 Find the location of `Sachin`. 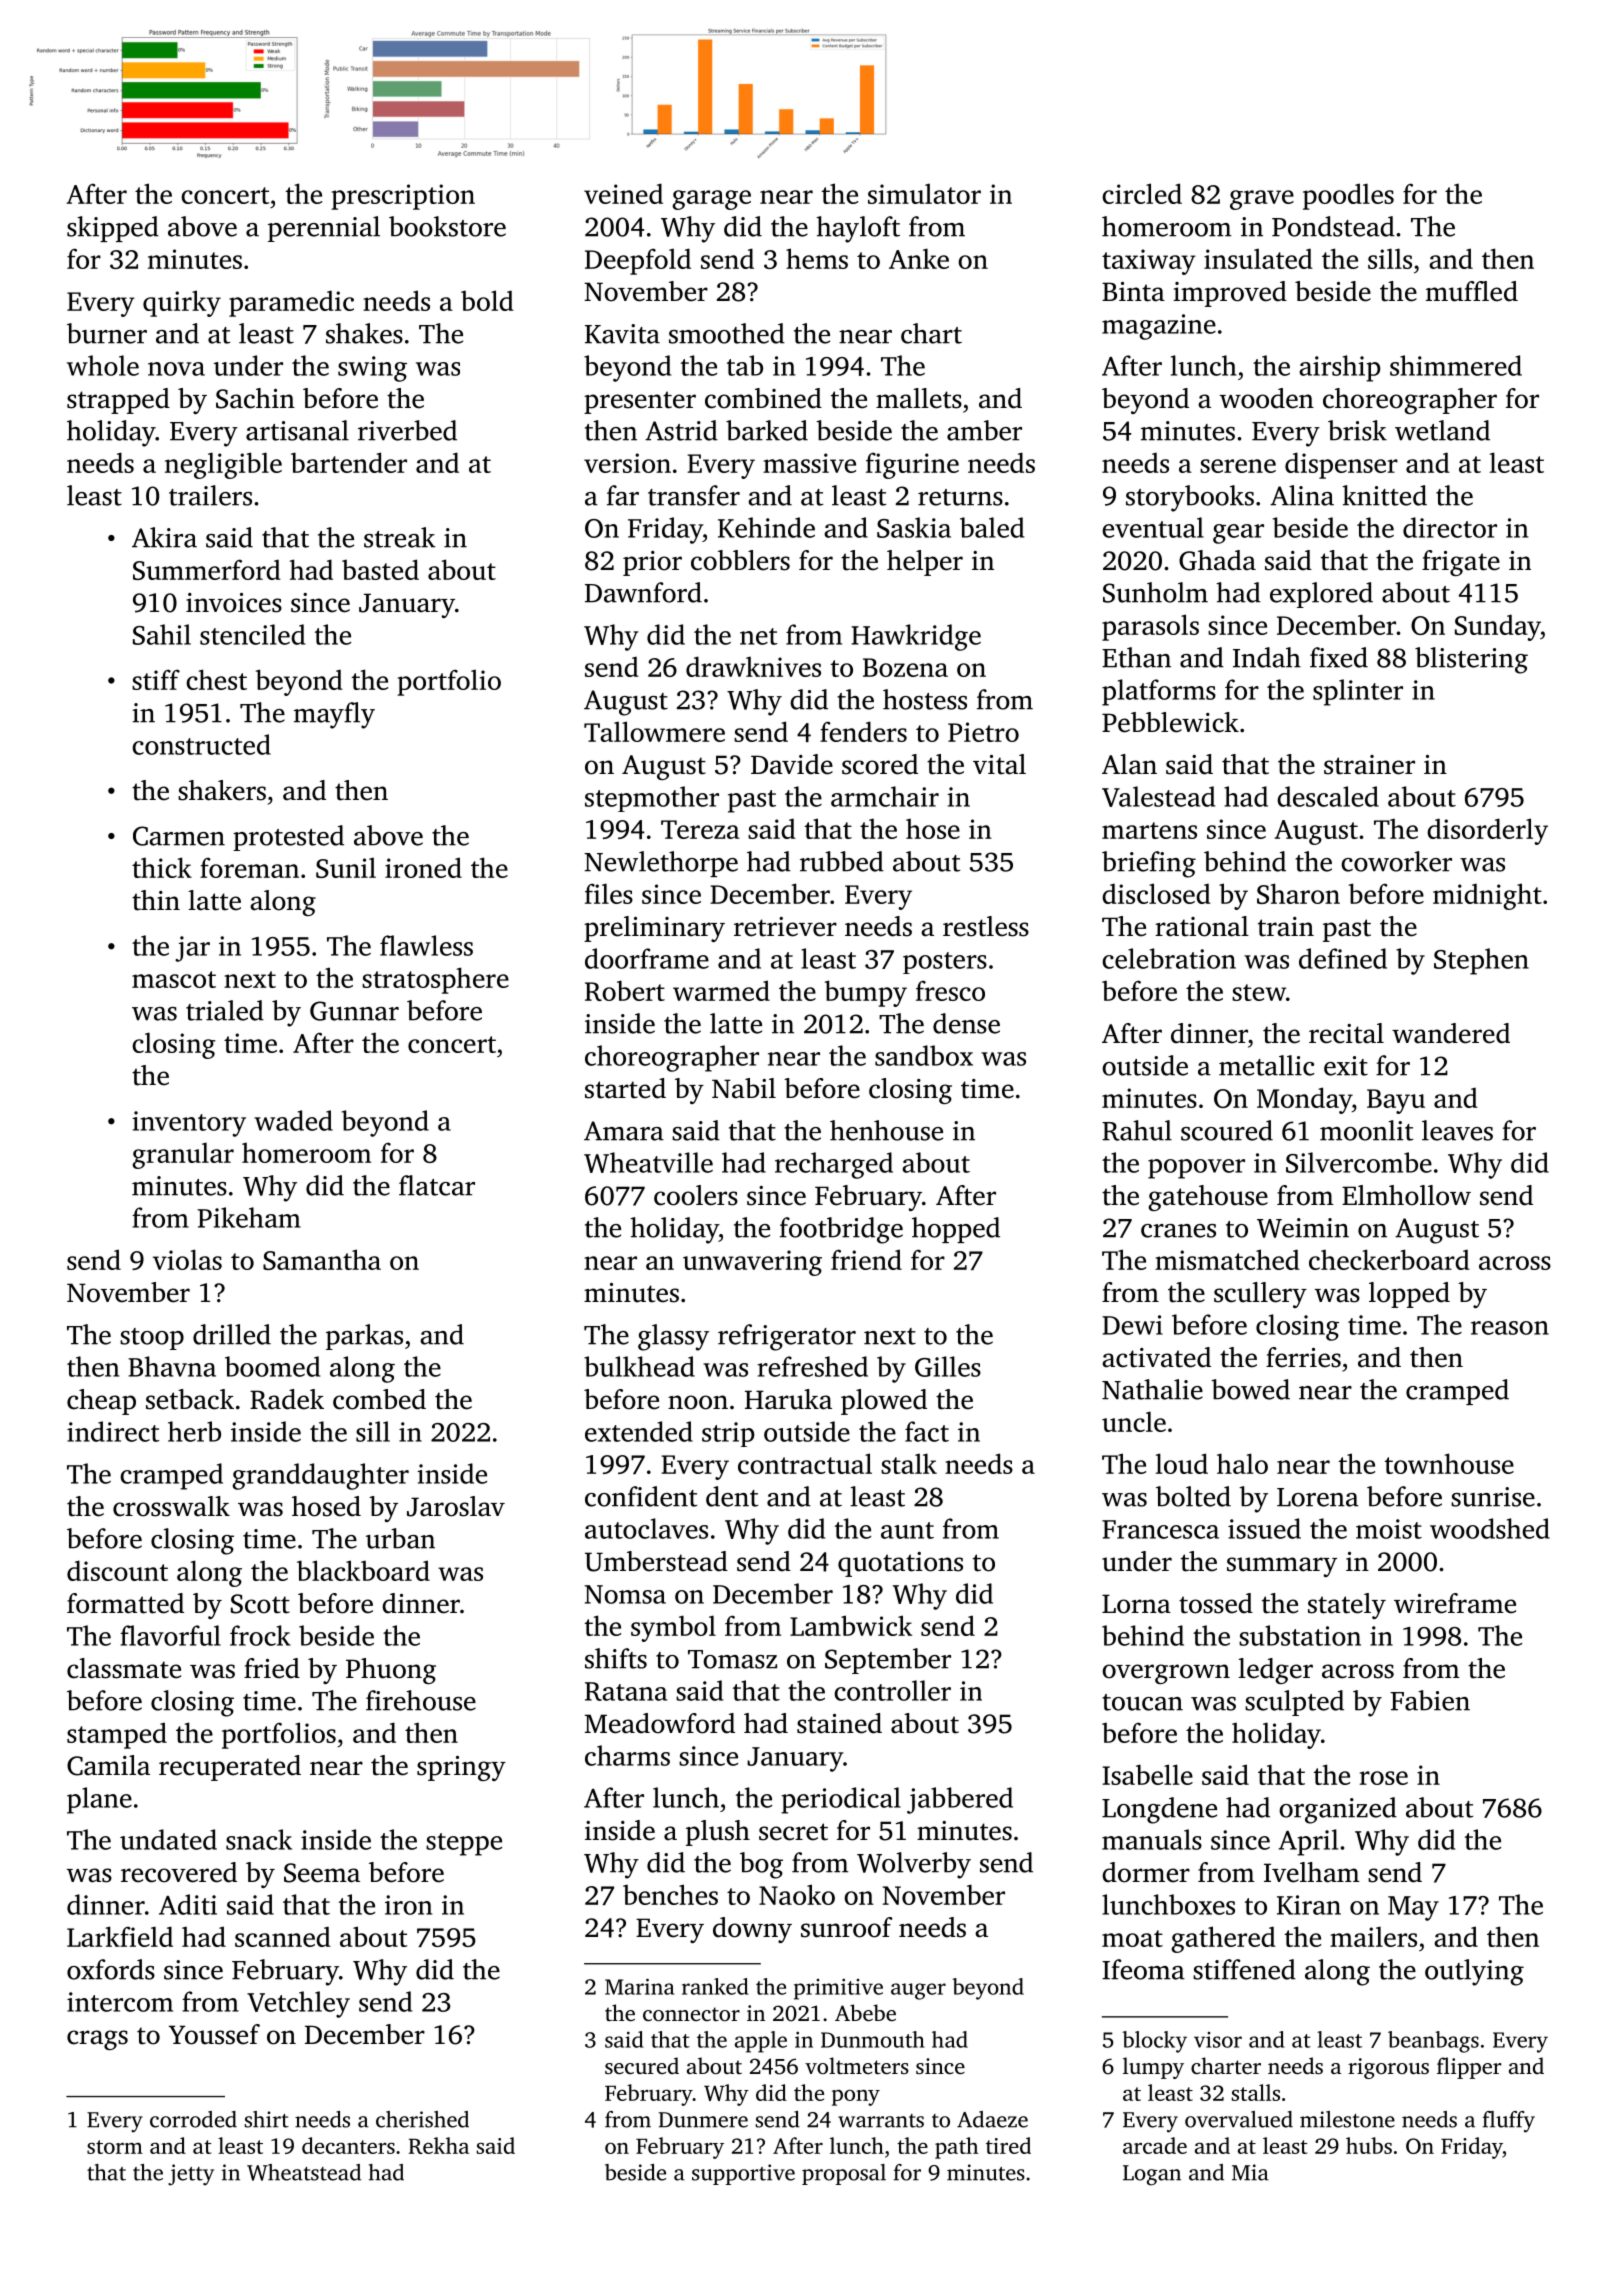

Sachin is located at coordinates (255, 398).
